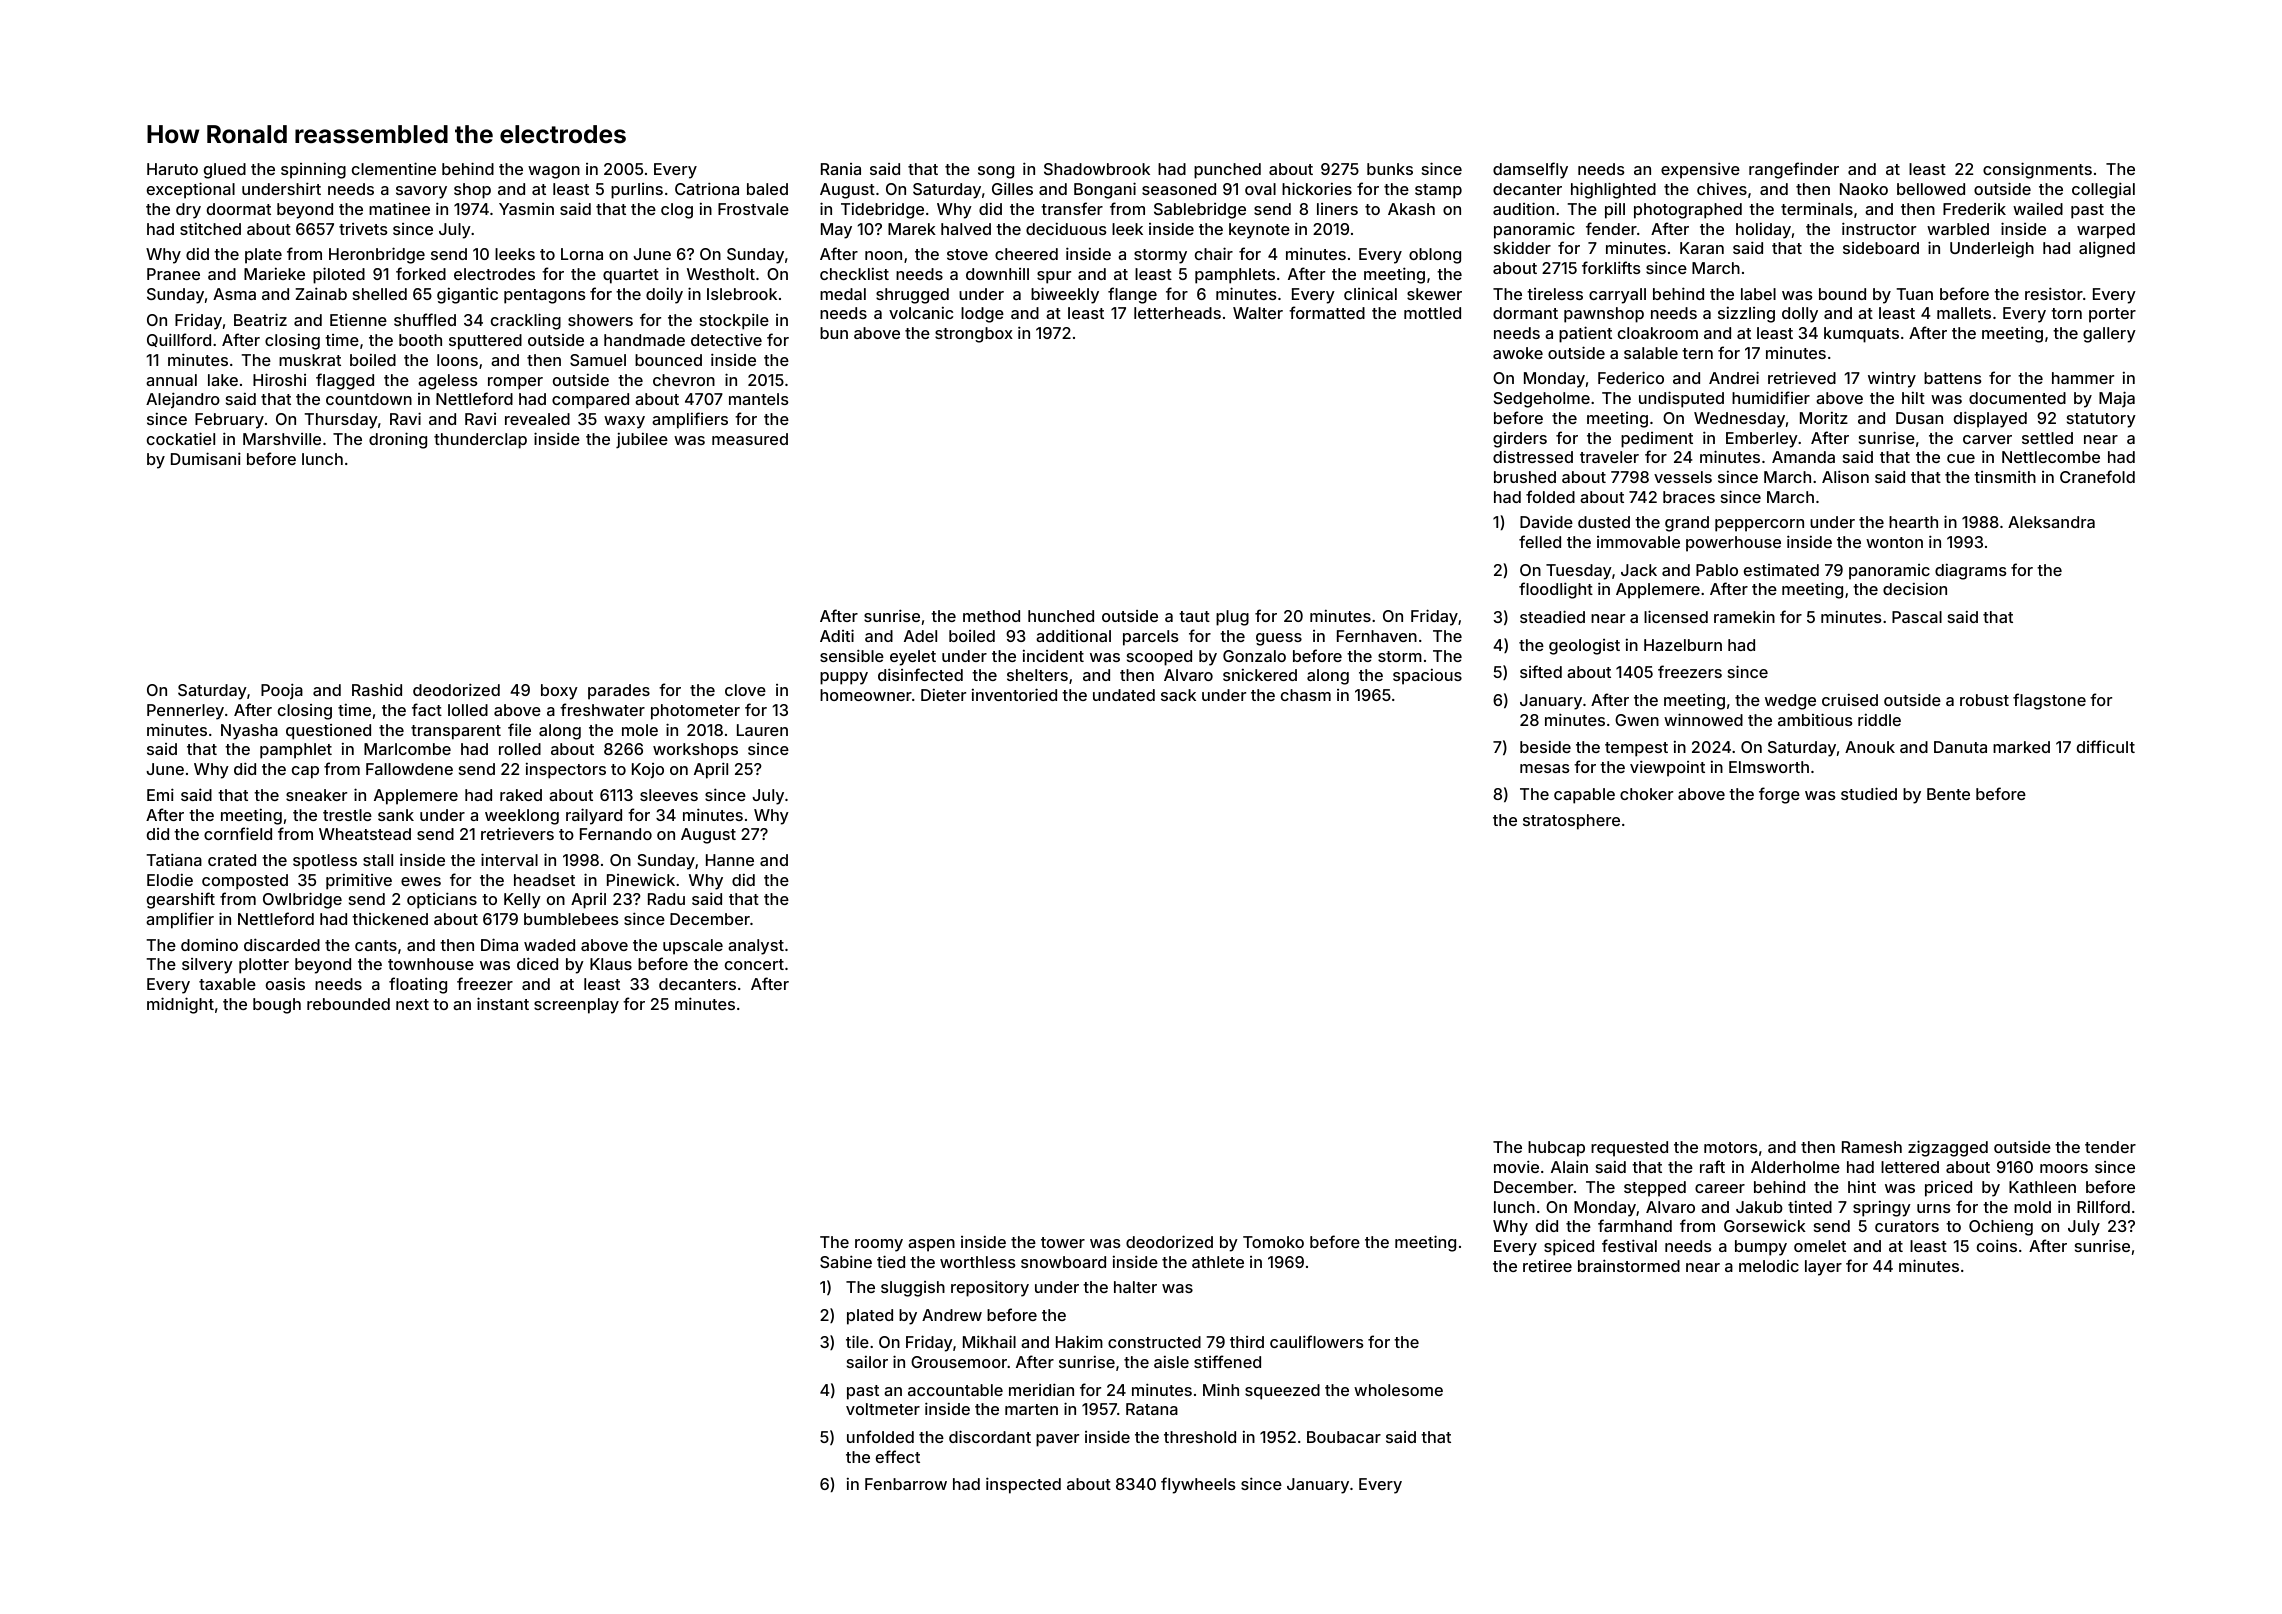 The image size is (2282, 1614). I want to click on brushed, so click(1525, 477).
